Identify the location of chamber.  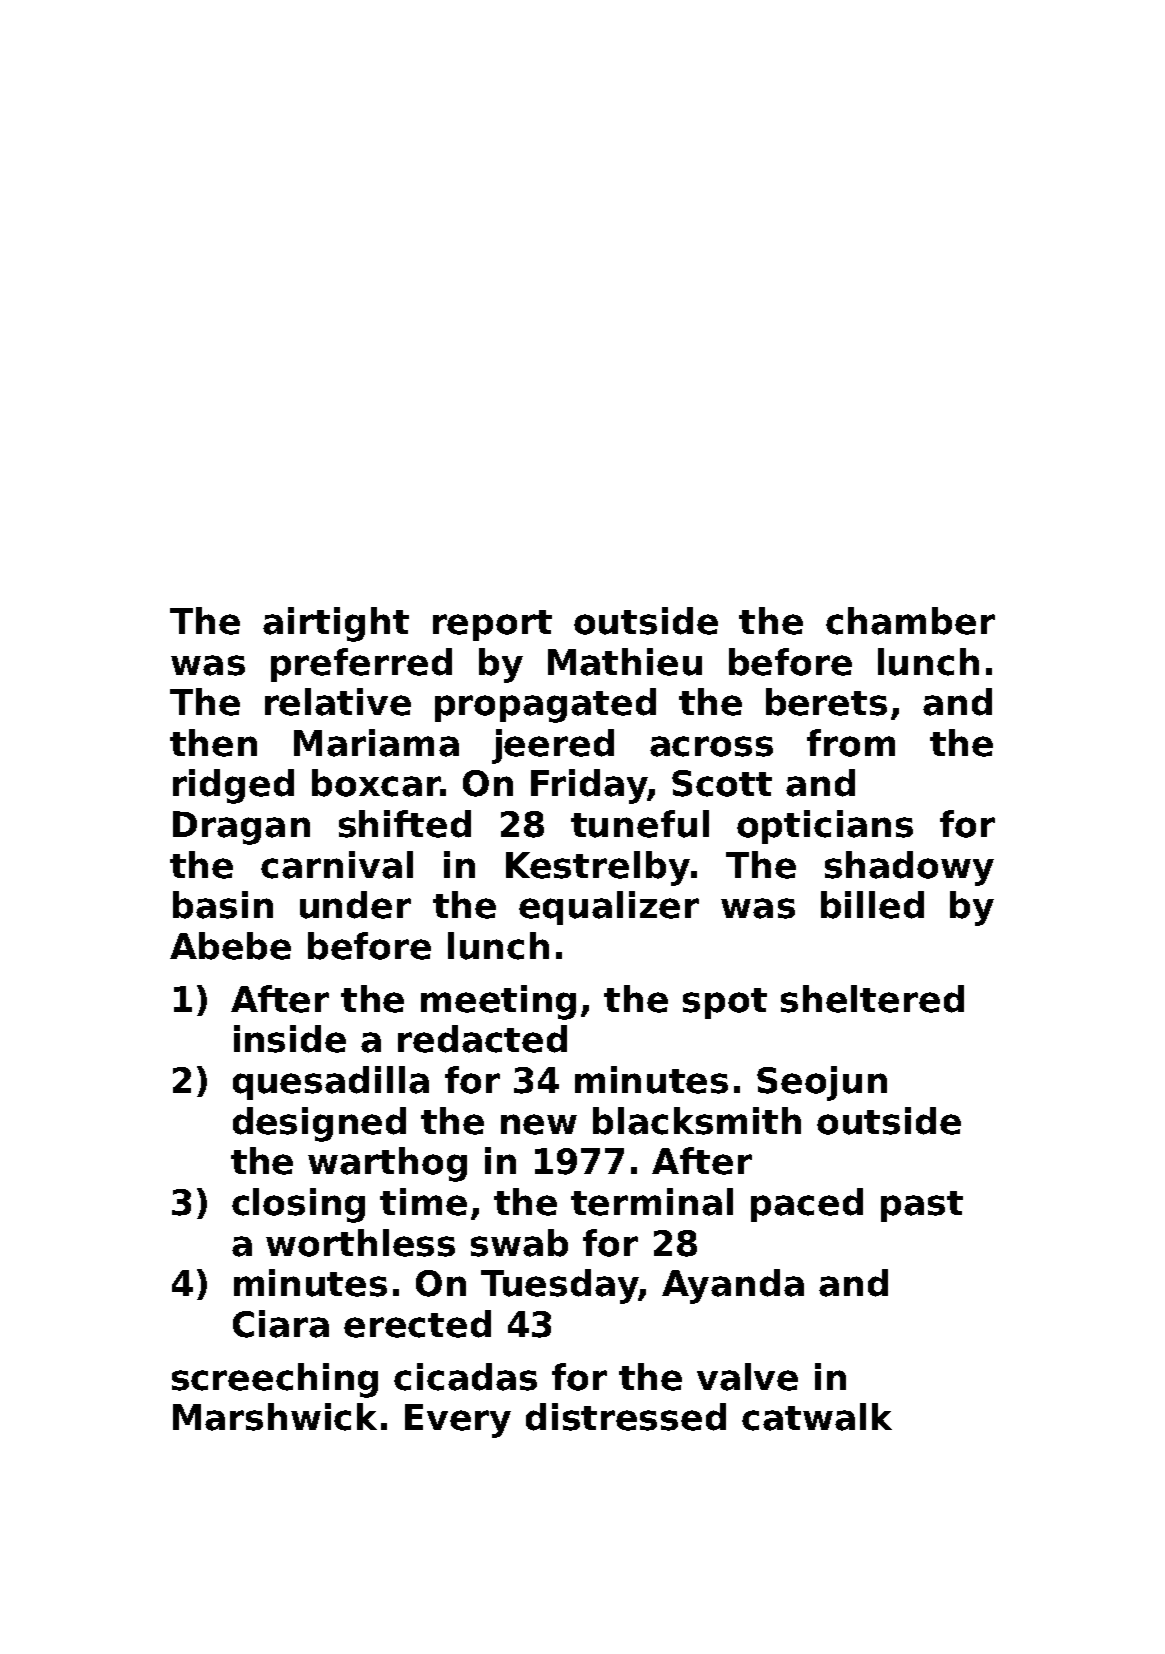
(910, 621).
